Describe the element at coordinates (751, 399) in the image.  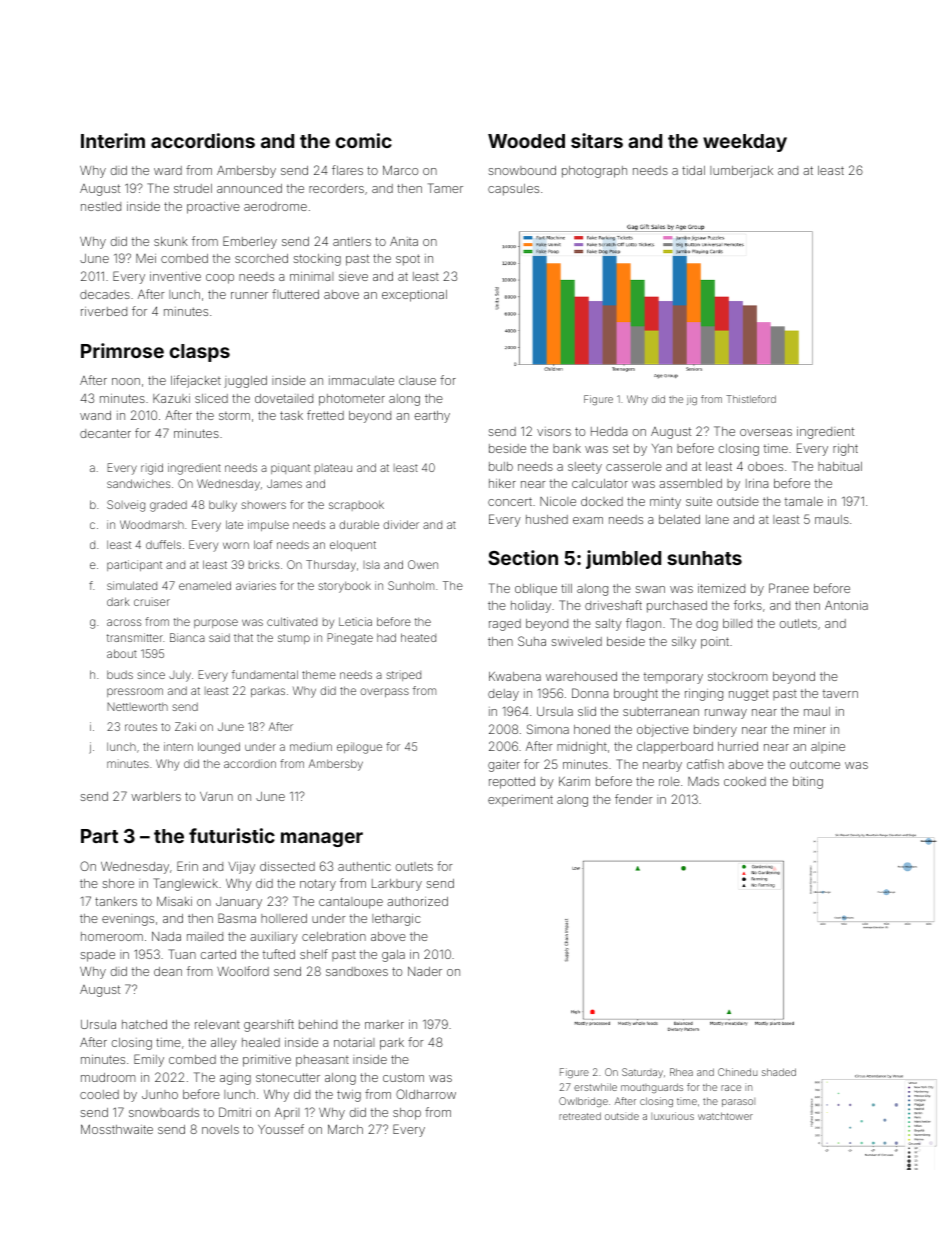
I see `Thistleford` at that location.
